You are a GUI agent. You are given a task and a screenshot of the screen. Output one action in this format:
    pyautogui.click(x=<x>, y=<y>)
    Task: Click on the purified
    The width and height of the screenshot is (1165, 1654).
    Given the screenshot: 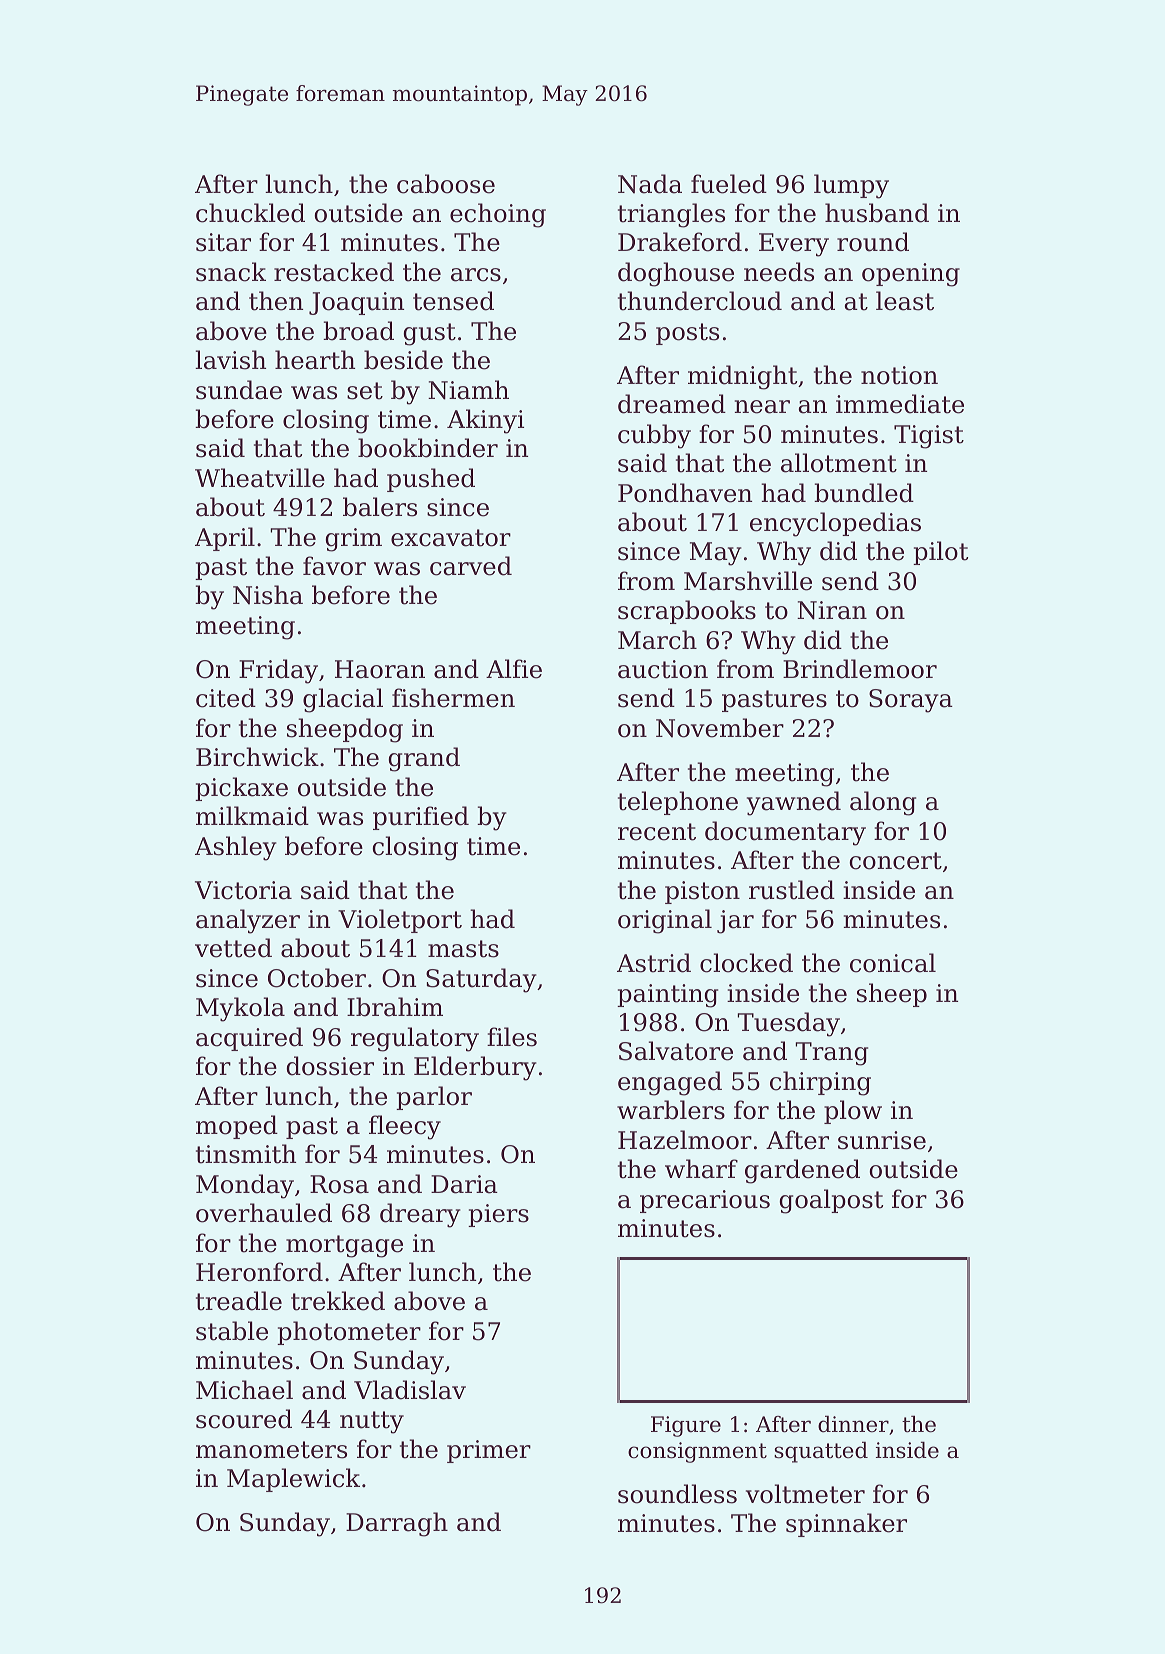 What is the action you would take?
    pyautogui.click(x=421, y=818)
